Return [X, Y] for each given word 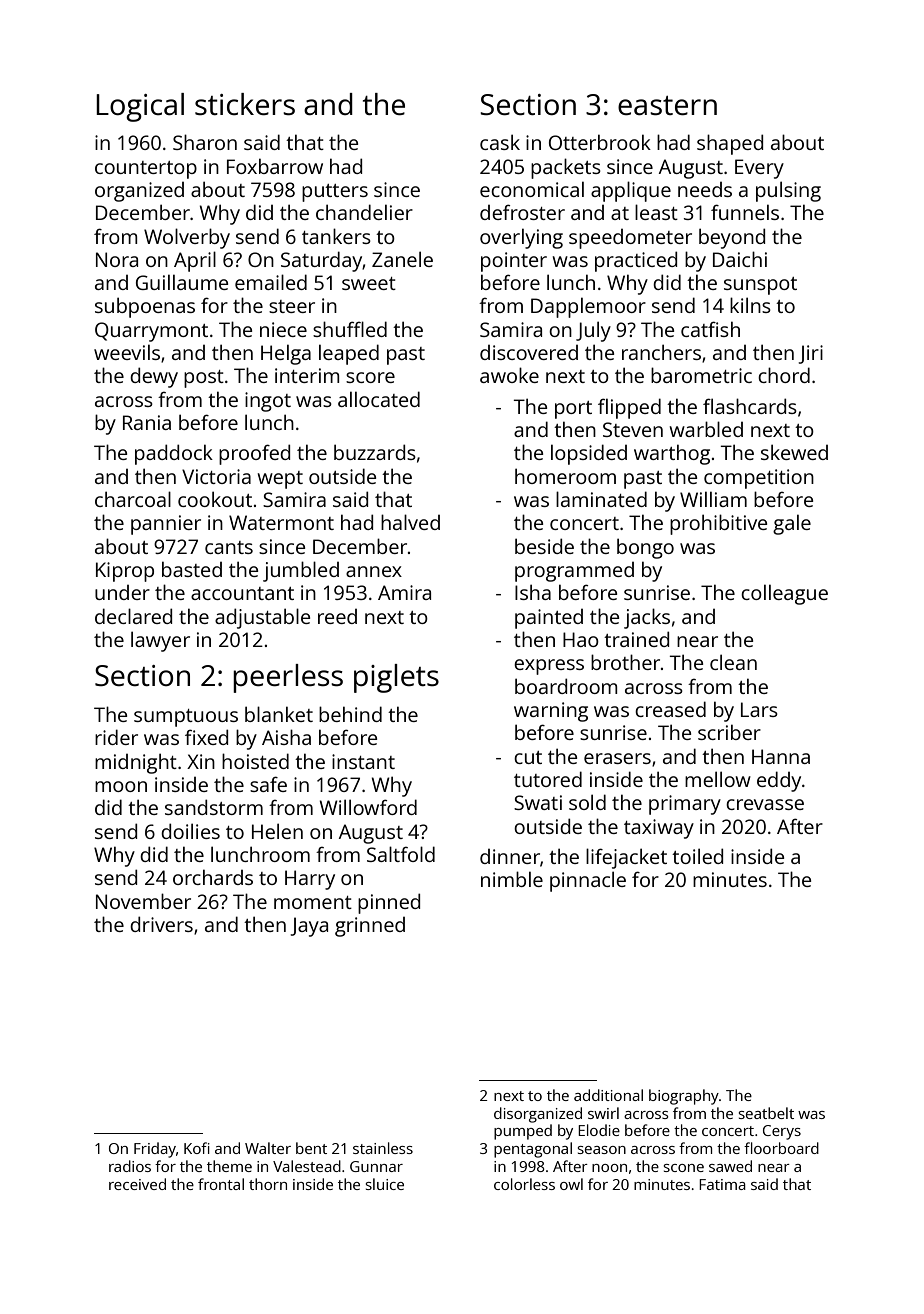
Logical [140, 107]
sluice [385, 1184]
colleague [784, 594]
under [122, 592]
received [137, 1184]
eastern [667, 105]
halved [410, 522]
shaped [730, 144]
